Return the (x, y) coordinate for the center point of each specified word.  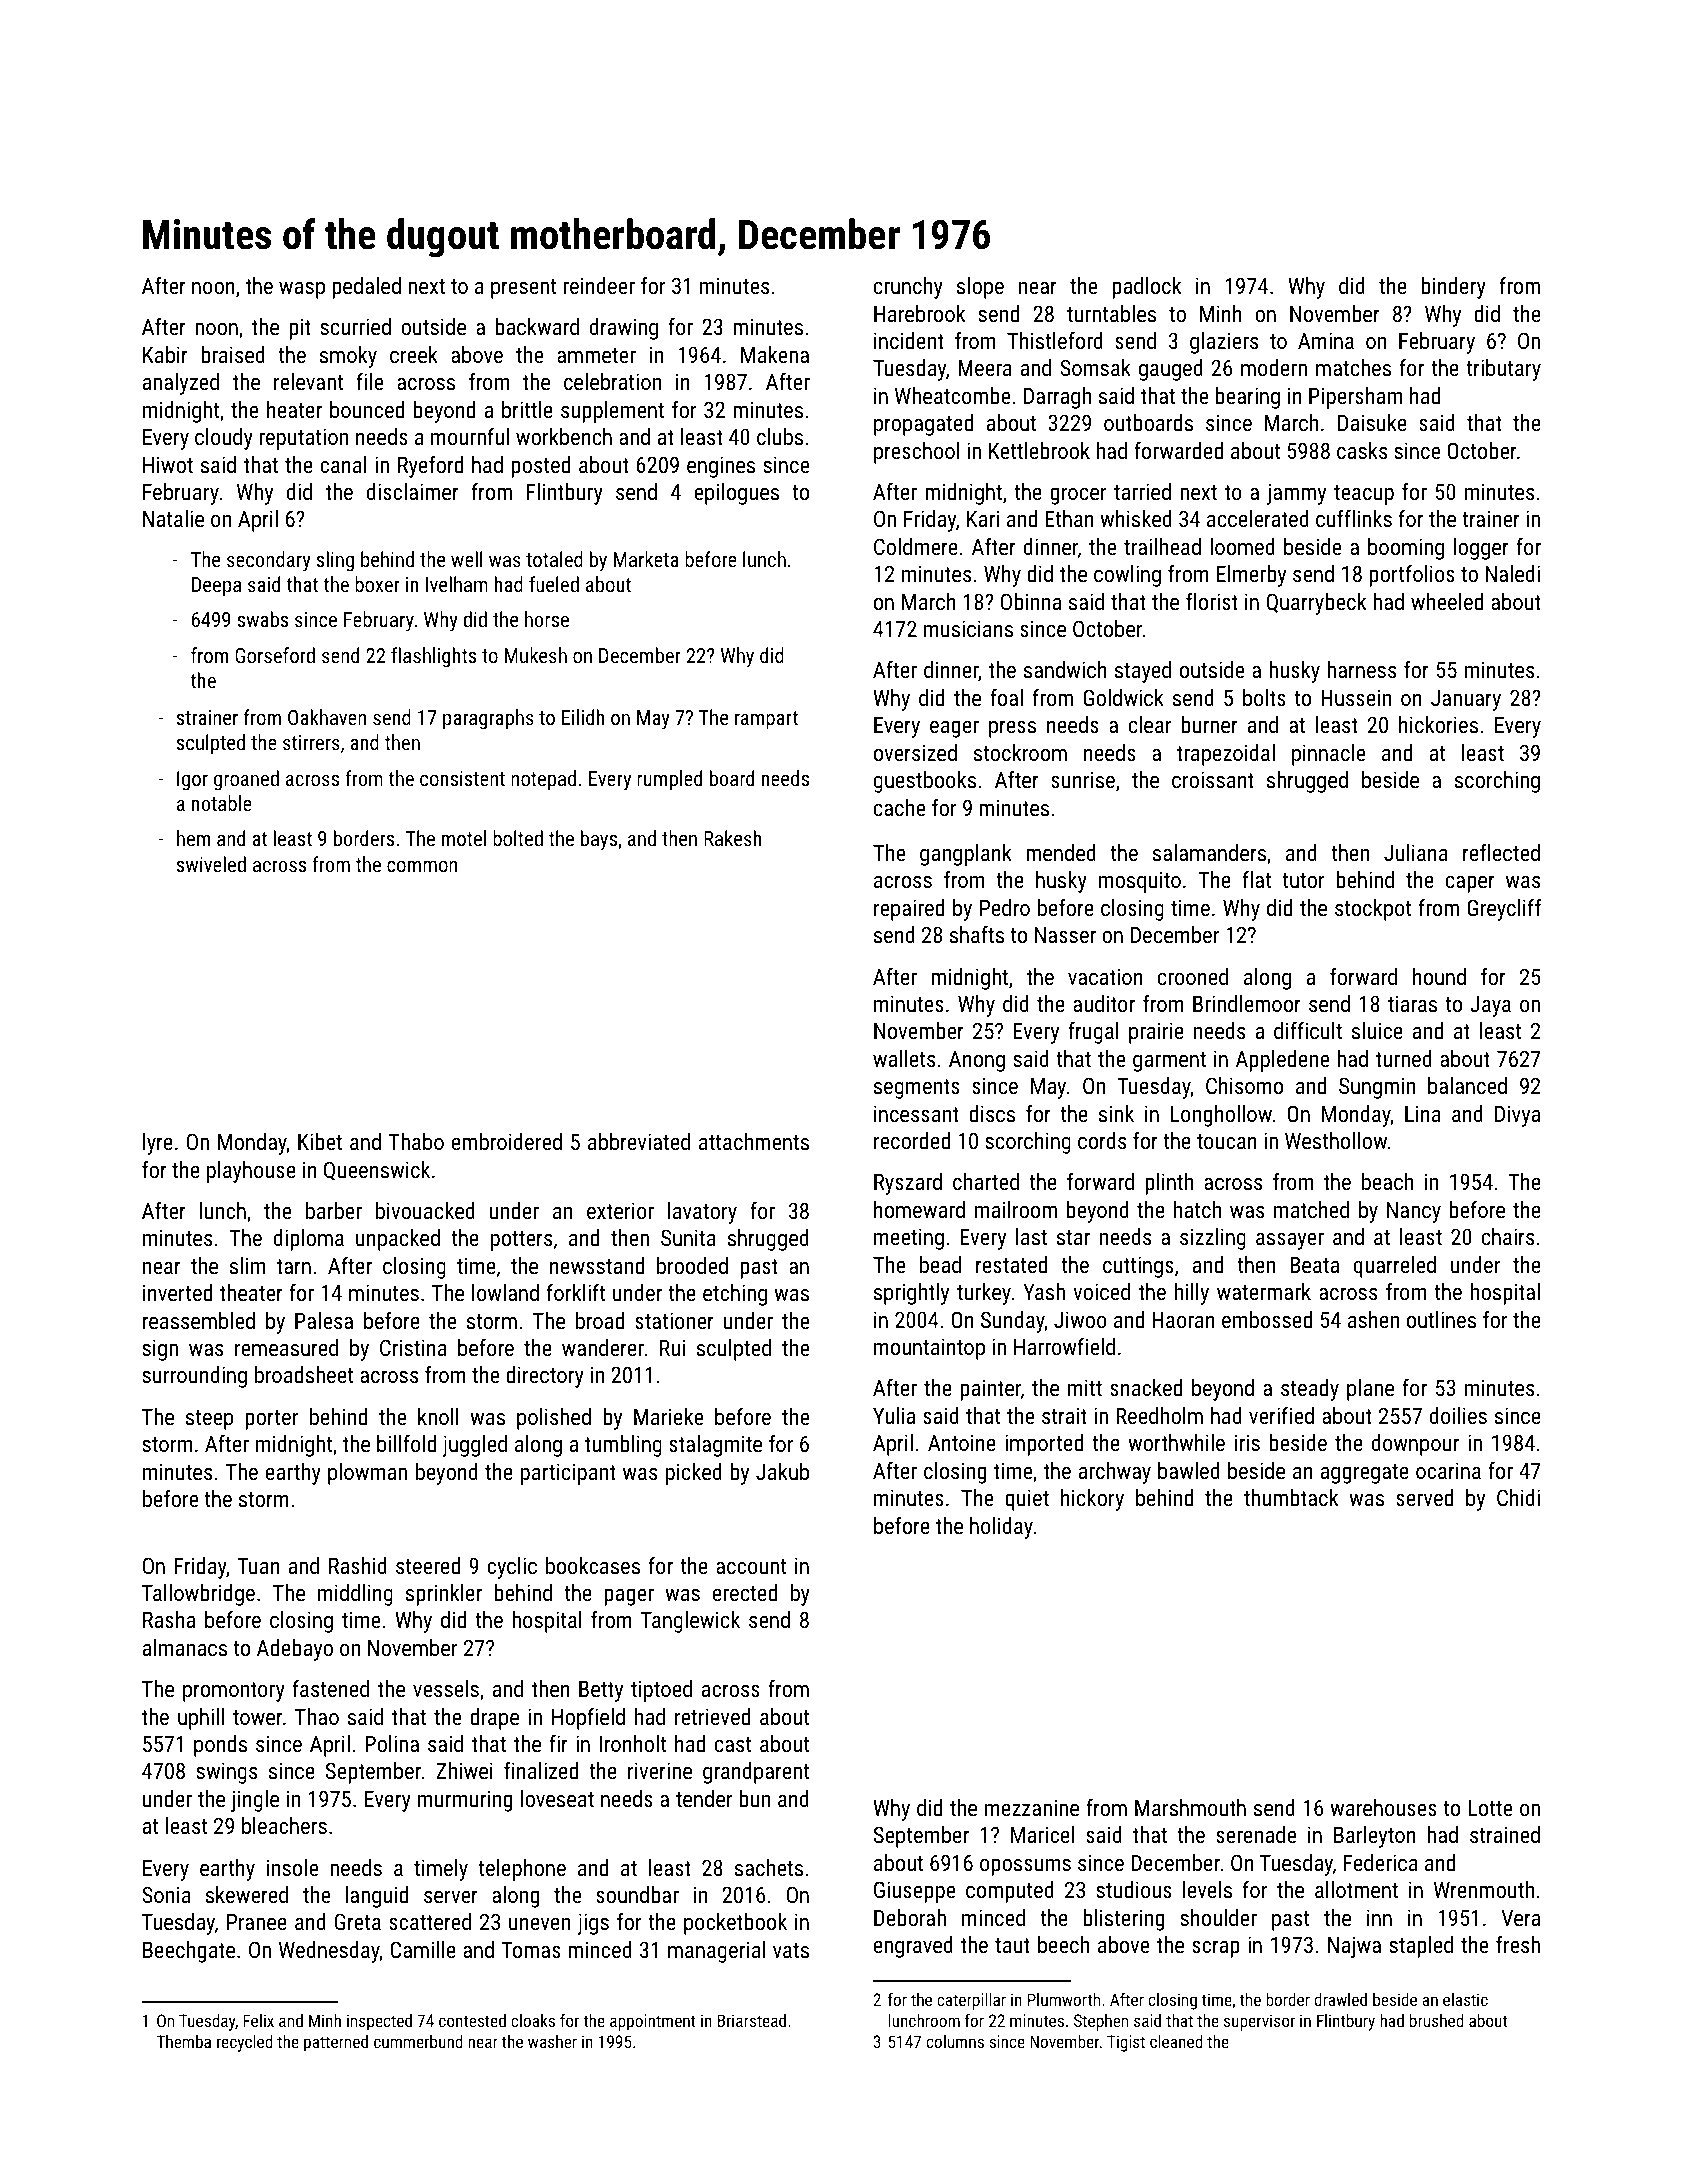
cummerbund (418, 2041)
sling (335, 561)
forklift (576, 1292)
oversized (915, 752)
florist (1212, 601)
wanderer (603, 1347)
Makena (775, 354)
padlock (1146, 288)
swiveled (211, 864)
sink (1116, 1113)
